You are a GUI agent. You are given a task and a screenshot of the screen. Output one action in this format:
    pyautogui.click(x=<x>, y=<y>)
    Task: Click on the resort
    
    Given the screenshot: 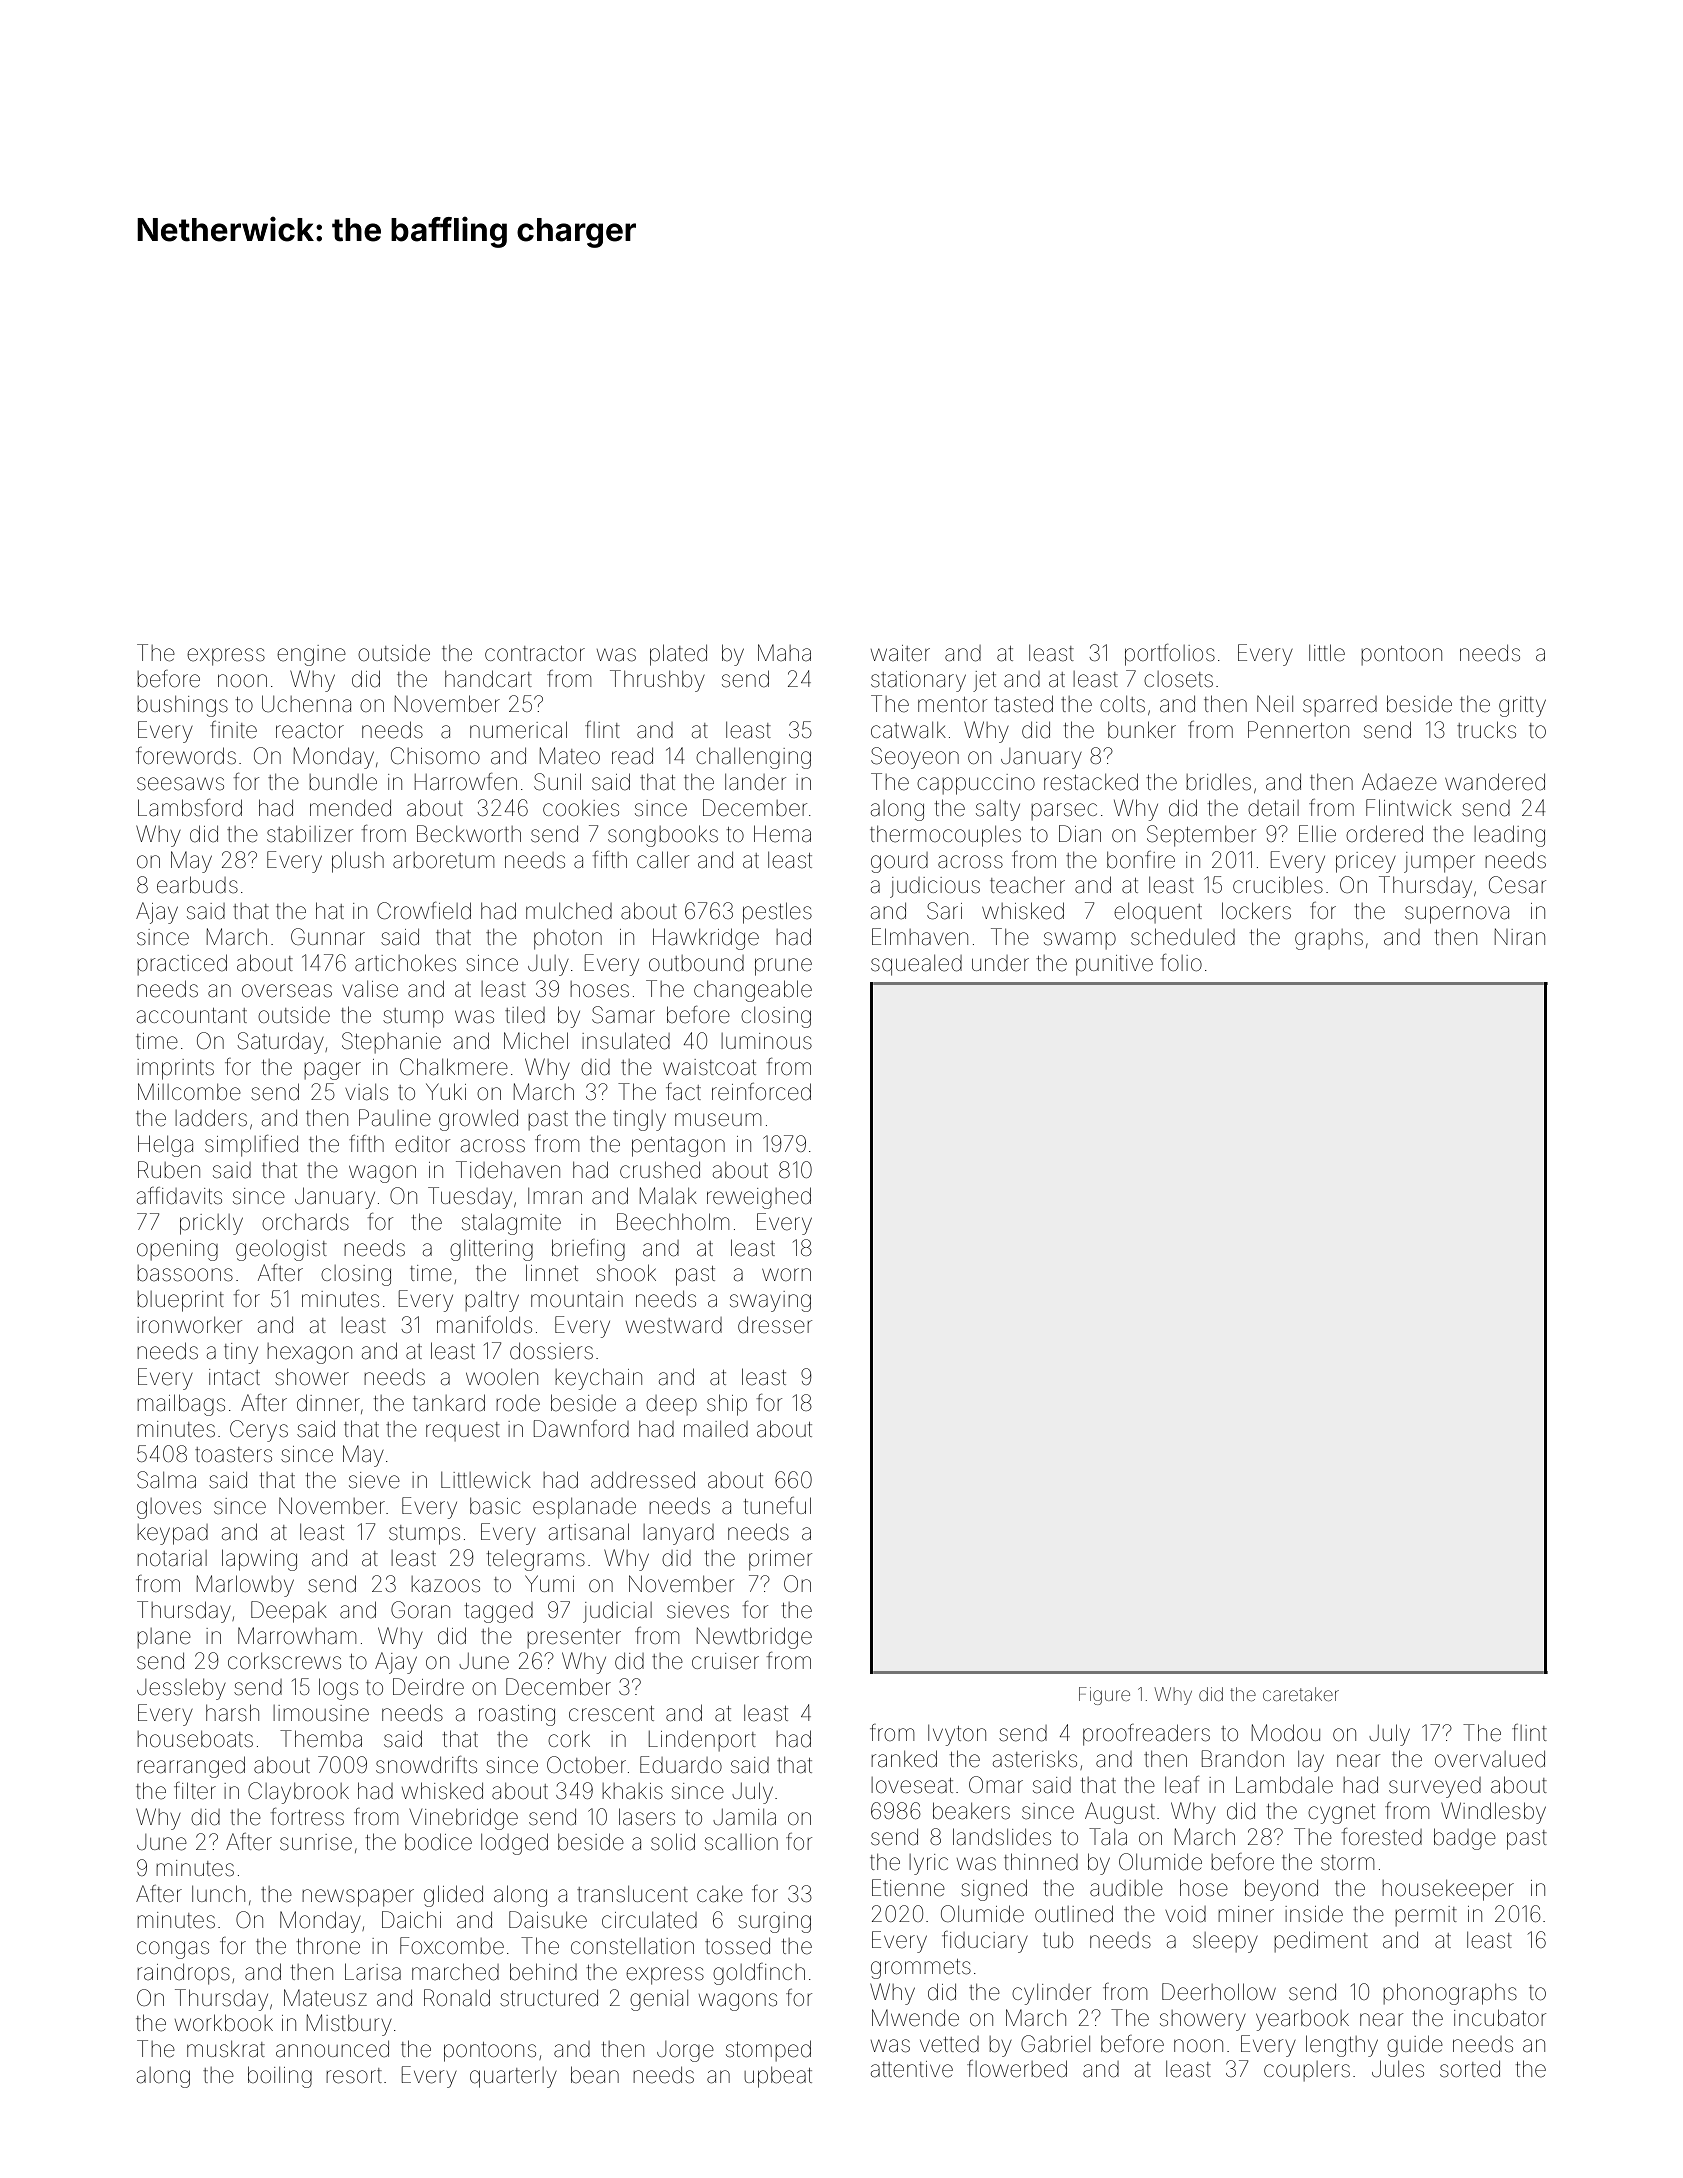 What is the action you would take?
    pyautogui.click(x=354, y=2076)
